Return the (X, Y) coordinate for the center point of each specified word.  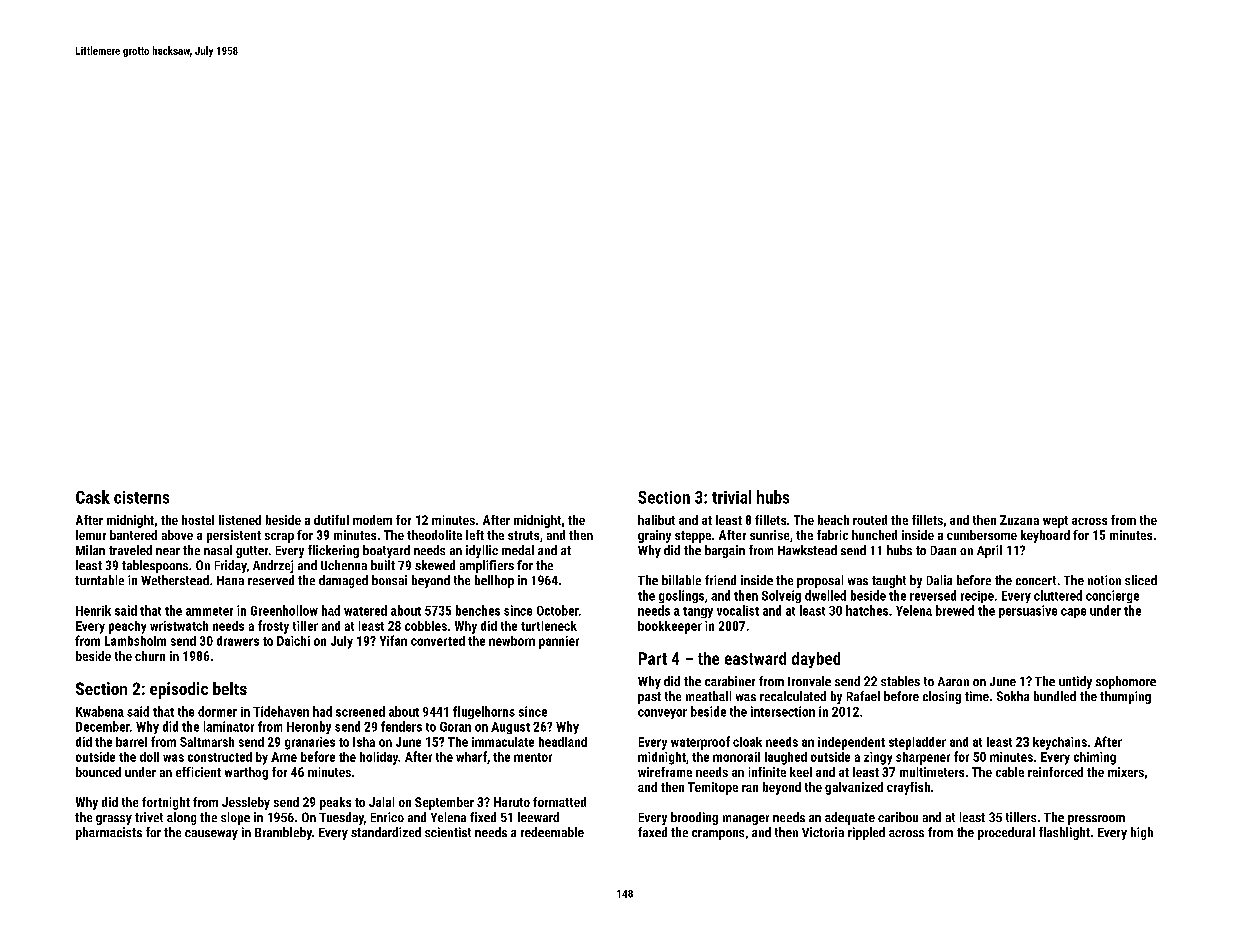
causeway (211, 835)
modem (372, 520)
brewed (955, 610)
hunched (874, 535)
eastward (755, 658)
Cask (93, 497)
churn (150, 656)
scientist (448, 832)
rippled (866, 833)
